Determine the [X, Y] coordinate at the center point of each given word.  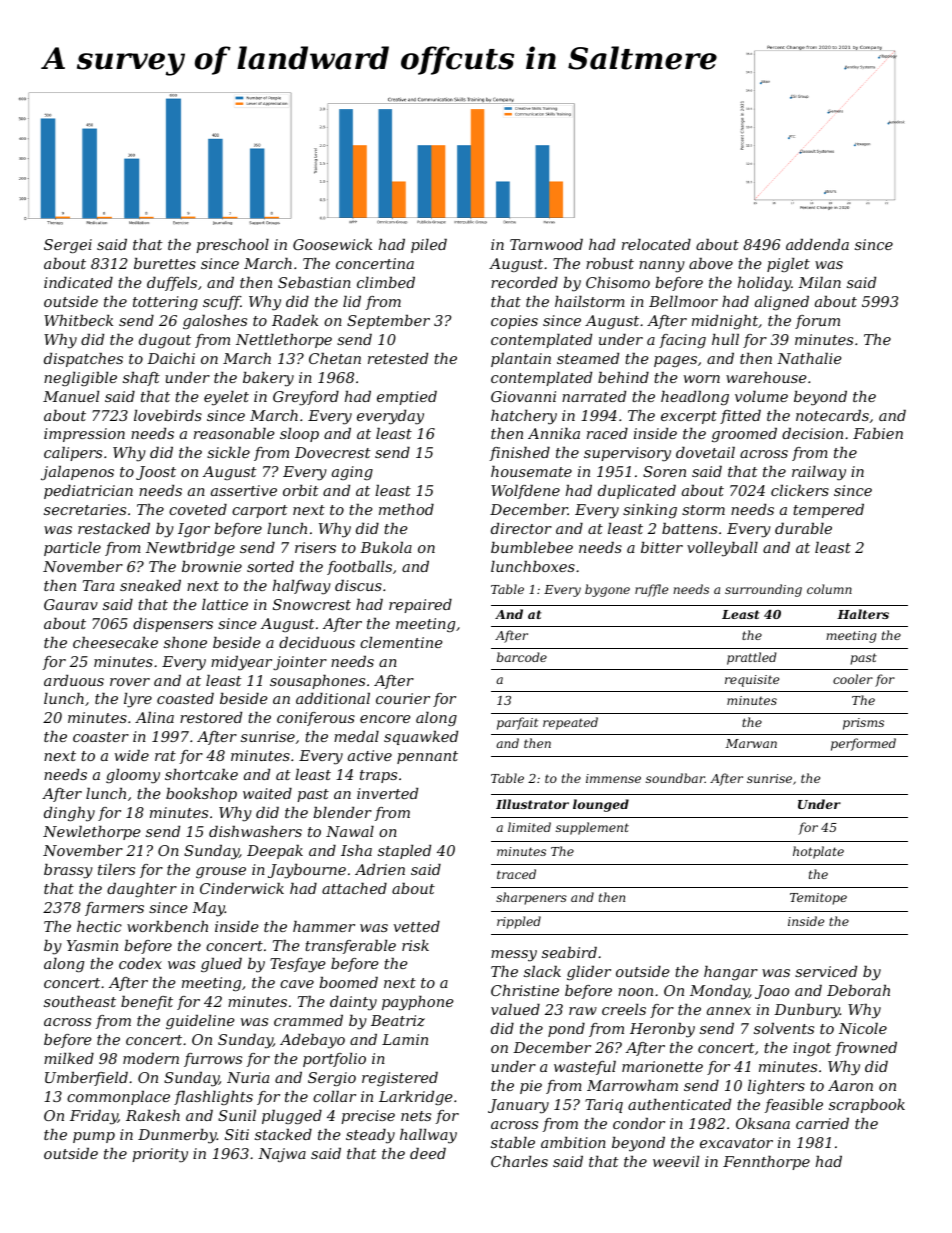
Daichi [171, 358]
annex [729, 1011]
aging [352, 473]
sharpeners [531, 898]
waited [267, 793]
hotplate [818, 852]
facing [682, 341]
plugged [292, 1117]
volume [761, 396]
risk [415, 945]
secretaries [85, 509]
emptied [407, 398]
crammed [308, 1020]
